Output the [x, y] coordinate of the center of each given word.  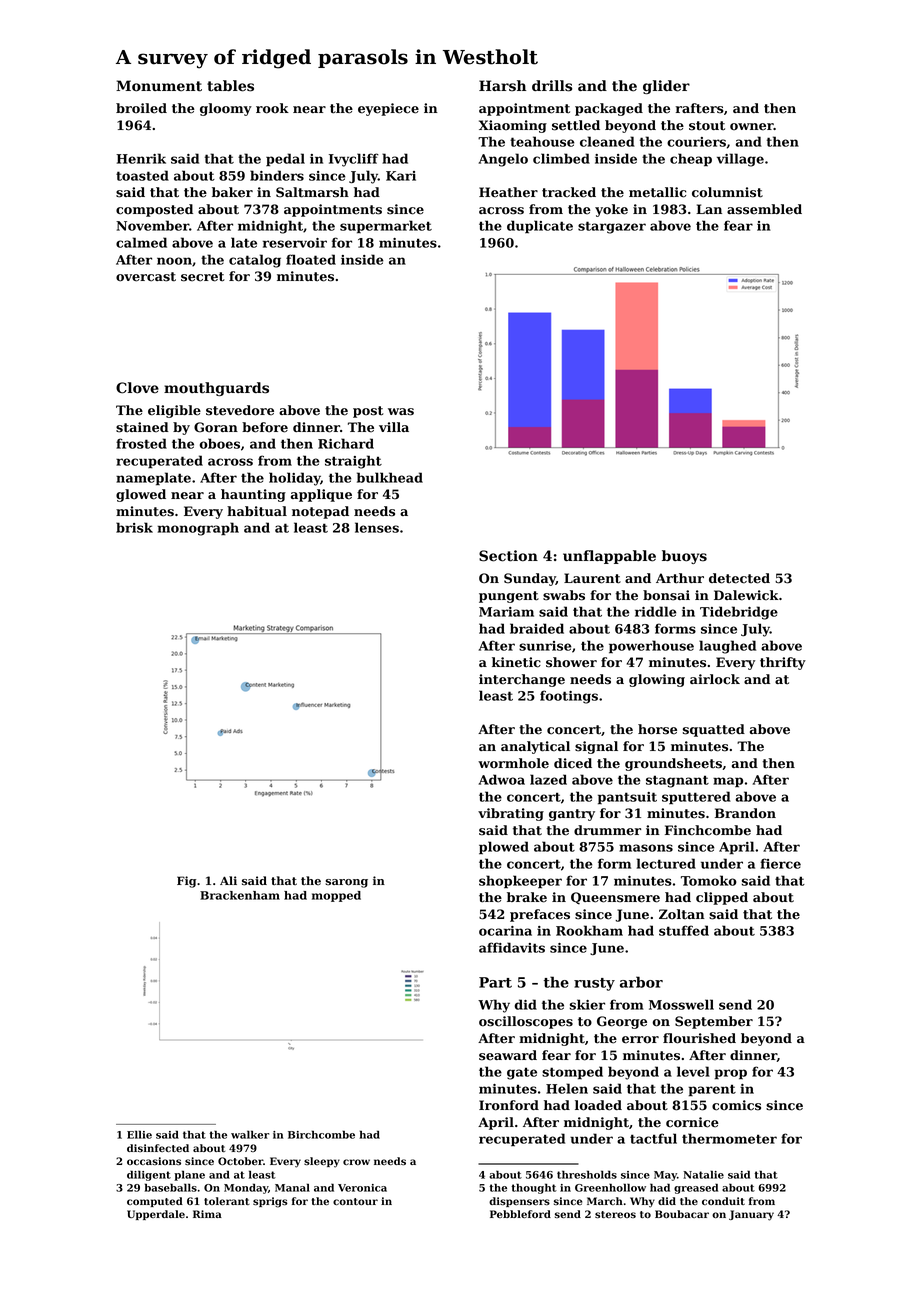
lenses [377, 527]
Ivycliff [354, 160]
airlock [715, 679]
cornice [692, 1122]
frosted [141, 443]
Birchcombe [321, 1134]
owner [752, 127]
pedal [285, 160]
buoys [684, 557]
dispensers [519, 1202]
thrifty [783, 663]
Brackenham [240, 895]
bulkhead [390, 477]
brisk [134, 527]
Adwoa [502, 779]
